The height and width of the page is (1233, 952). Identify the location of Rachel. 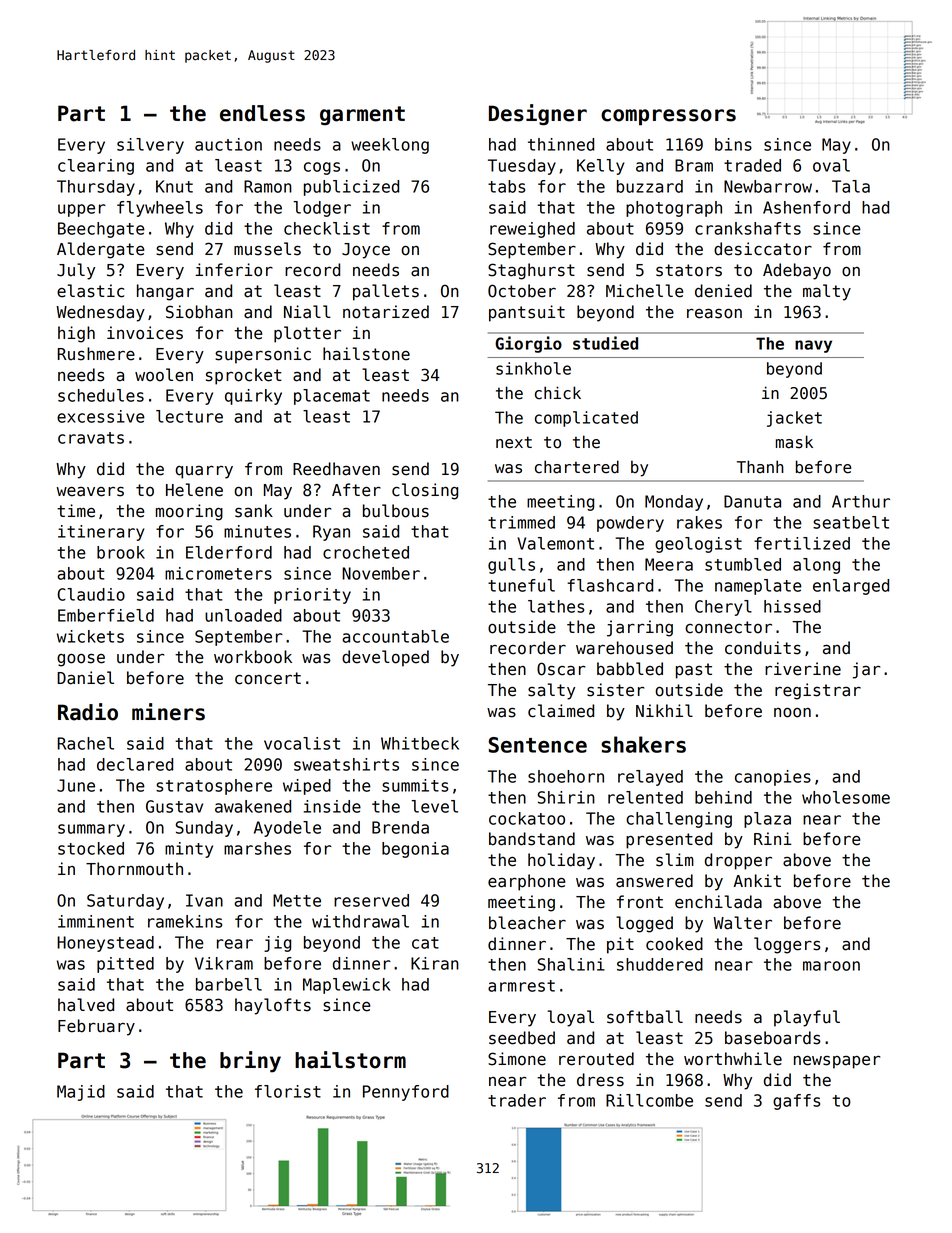
(85, 743).
